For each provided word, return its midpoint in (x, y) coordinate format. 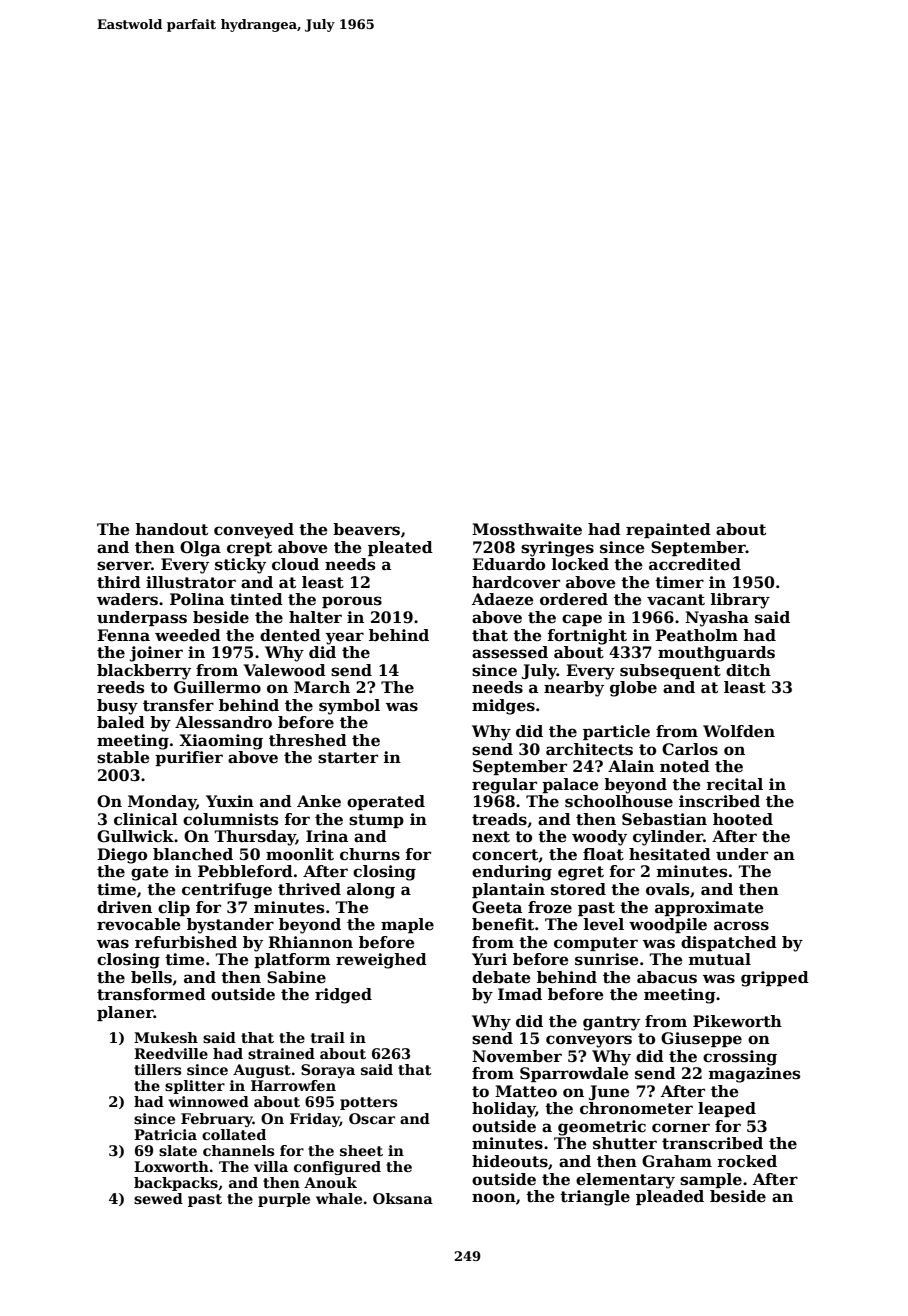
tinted (256, 599)
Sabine (296, 977)
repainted (668, 530)
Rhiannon (310, 942)
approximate (709, 908)
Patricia (165, 1134)
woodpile (668, 925)
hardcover (516, 582)
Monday (162, 803)
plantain (508, 890)
